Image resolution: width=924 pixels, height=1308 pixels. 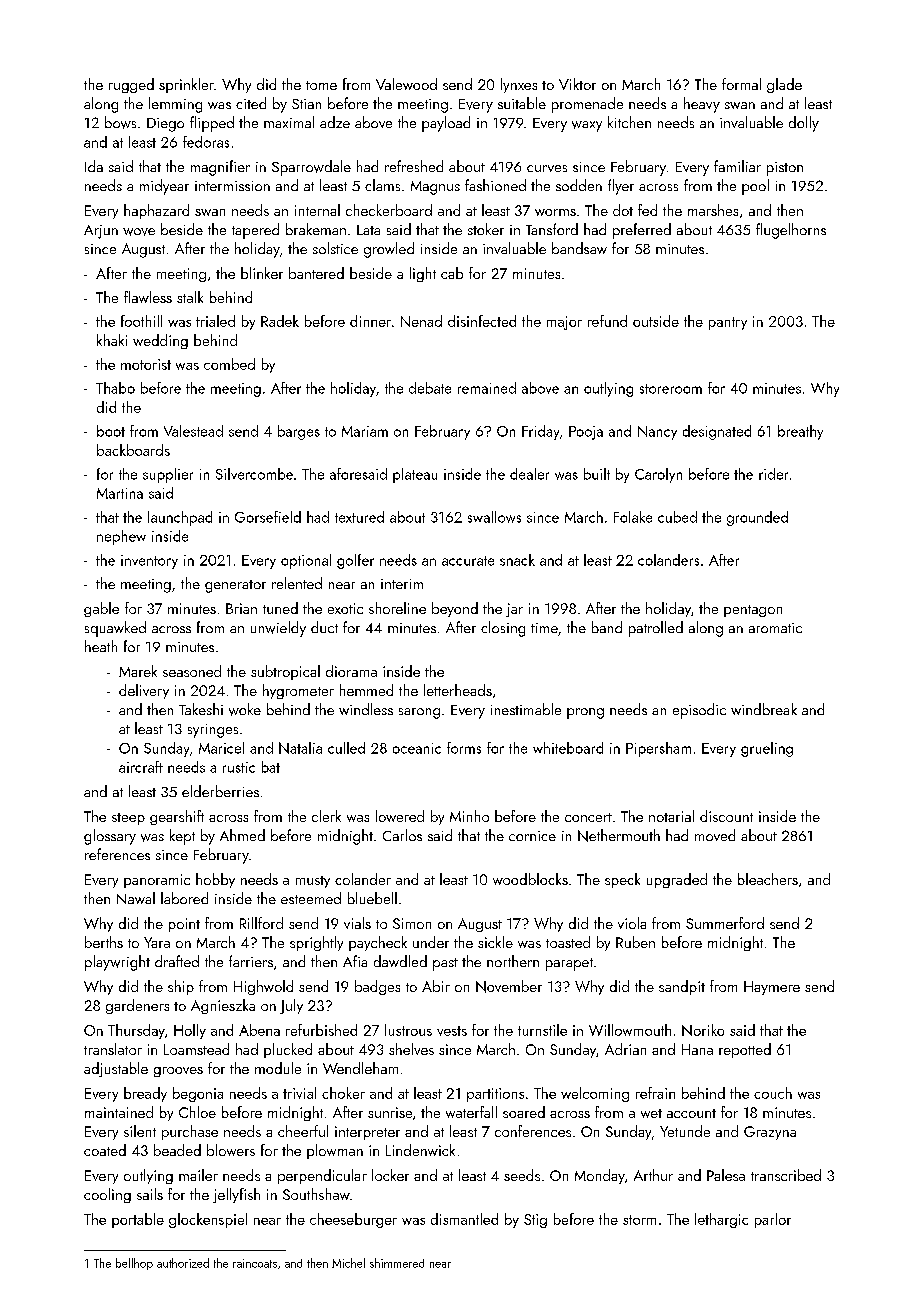 I want to click on couch, so click(x=773, y=1093).
